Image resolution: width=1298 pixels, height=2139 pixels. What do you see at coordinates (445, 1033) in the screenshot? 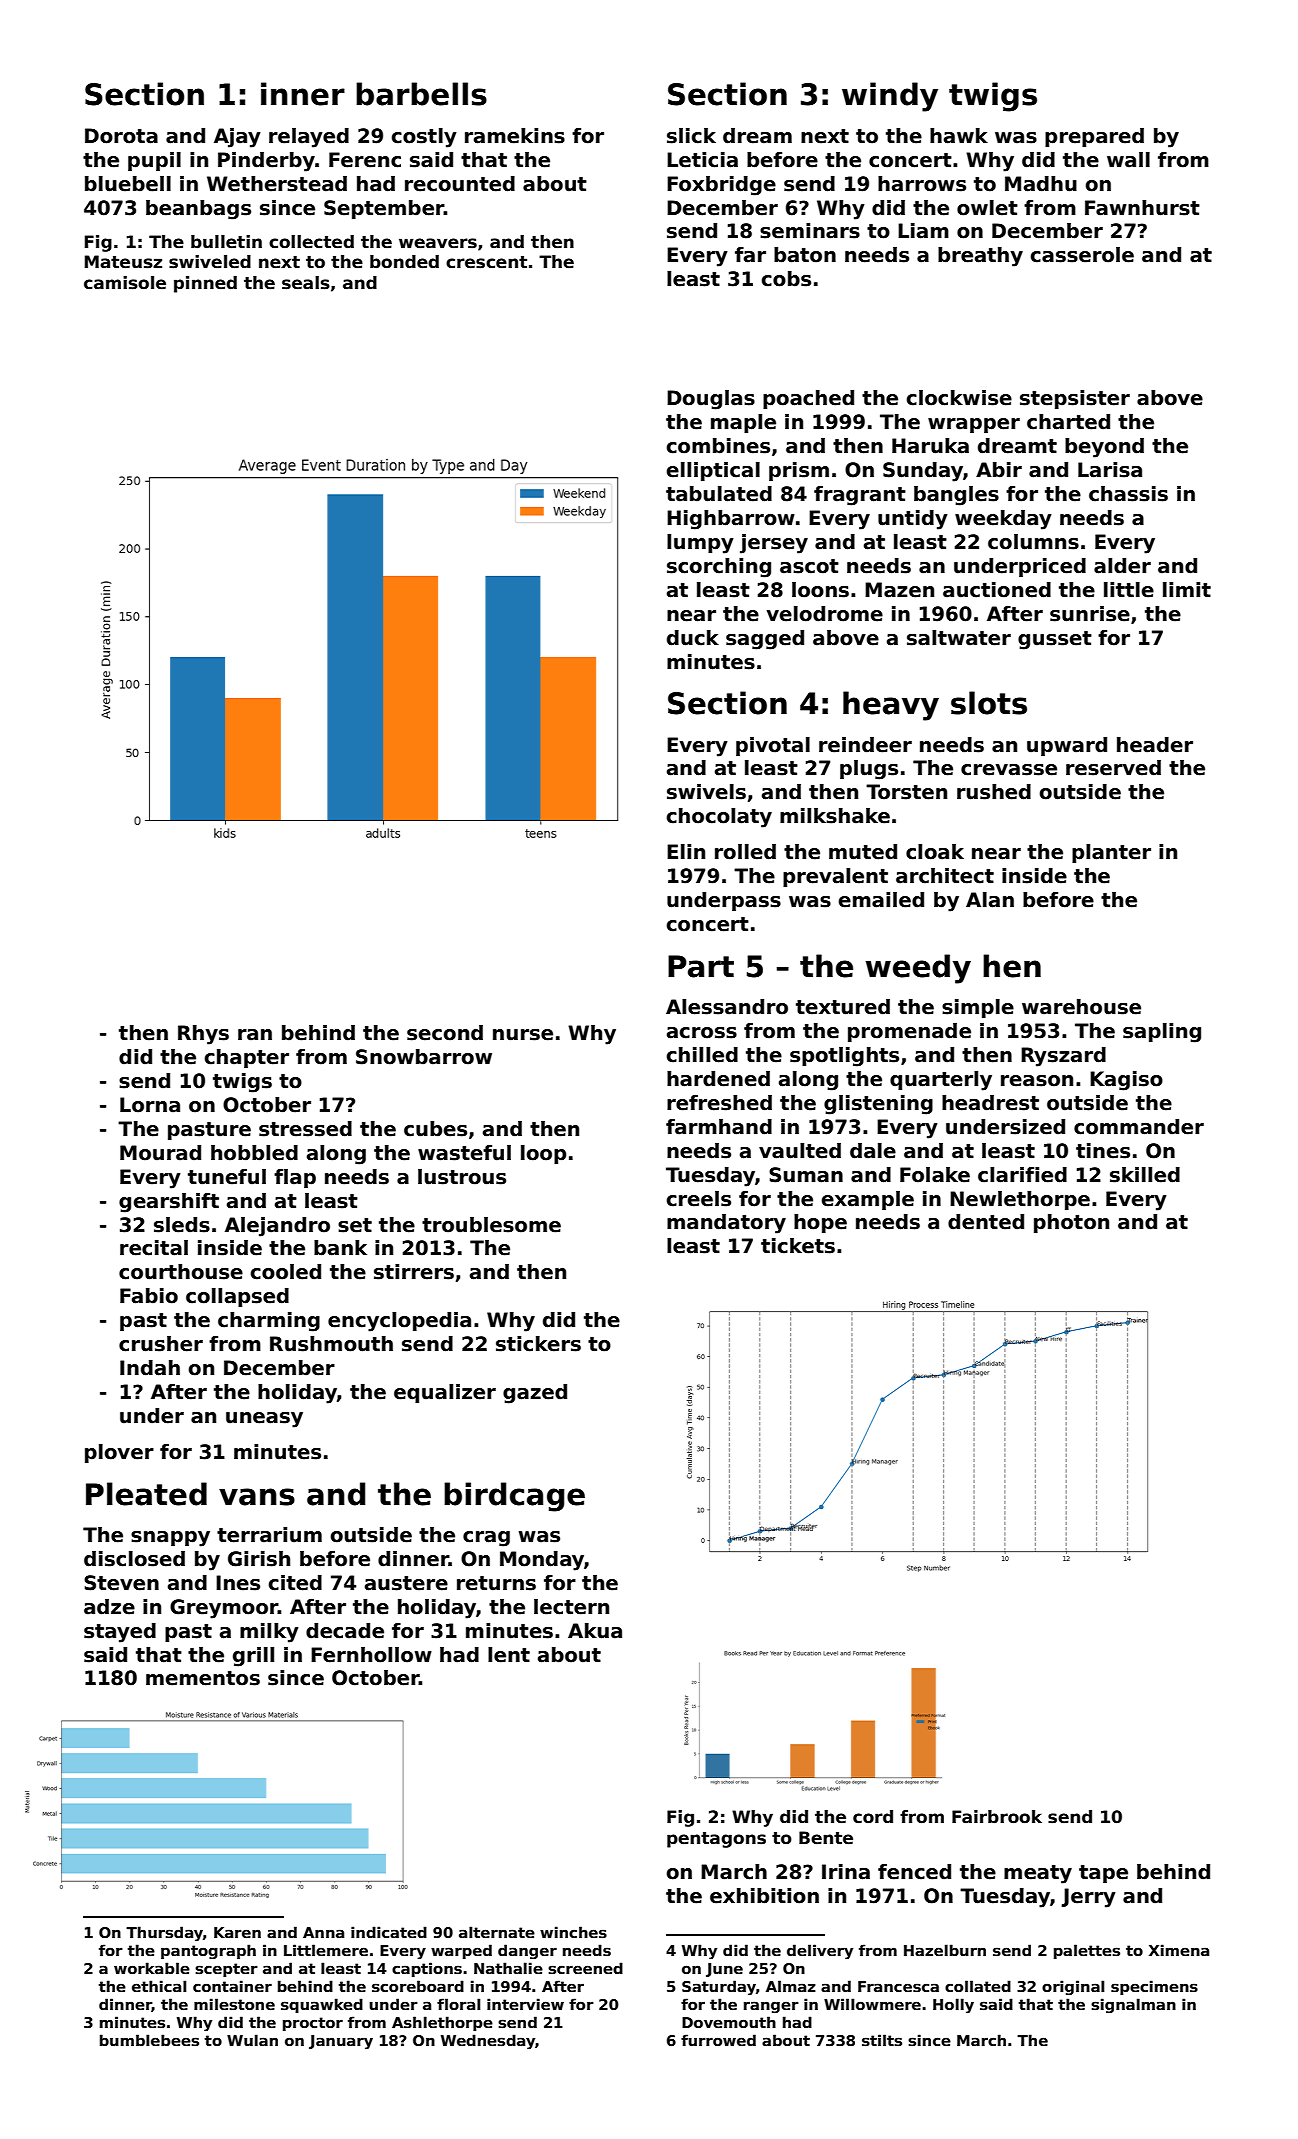
I see `second` at bounding box center [445, 1033].
